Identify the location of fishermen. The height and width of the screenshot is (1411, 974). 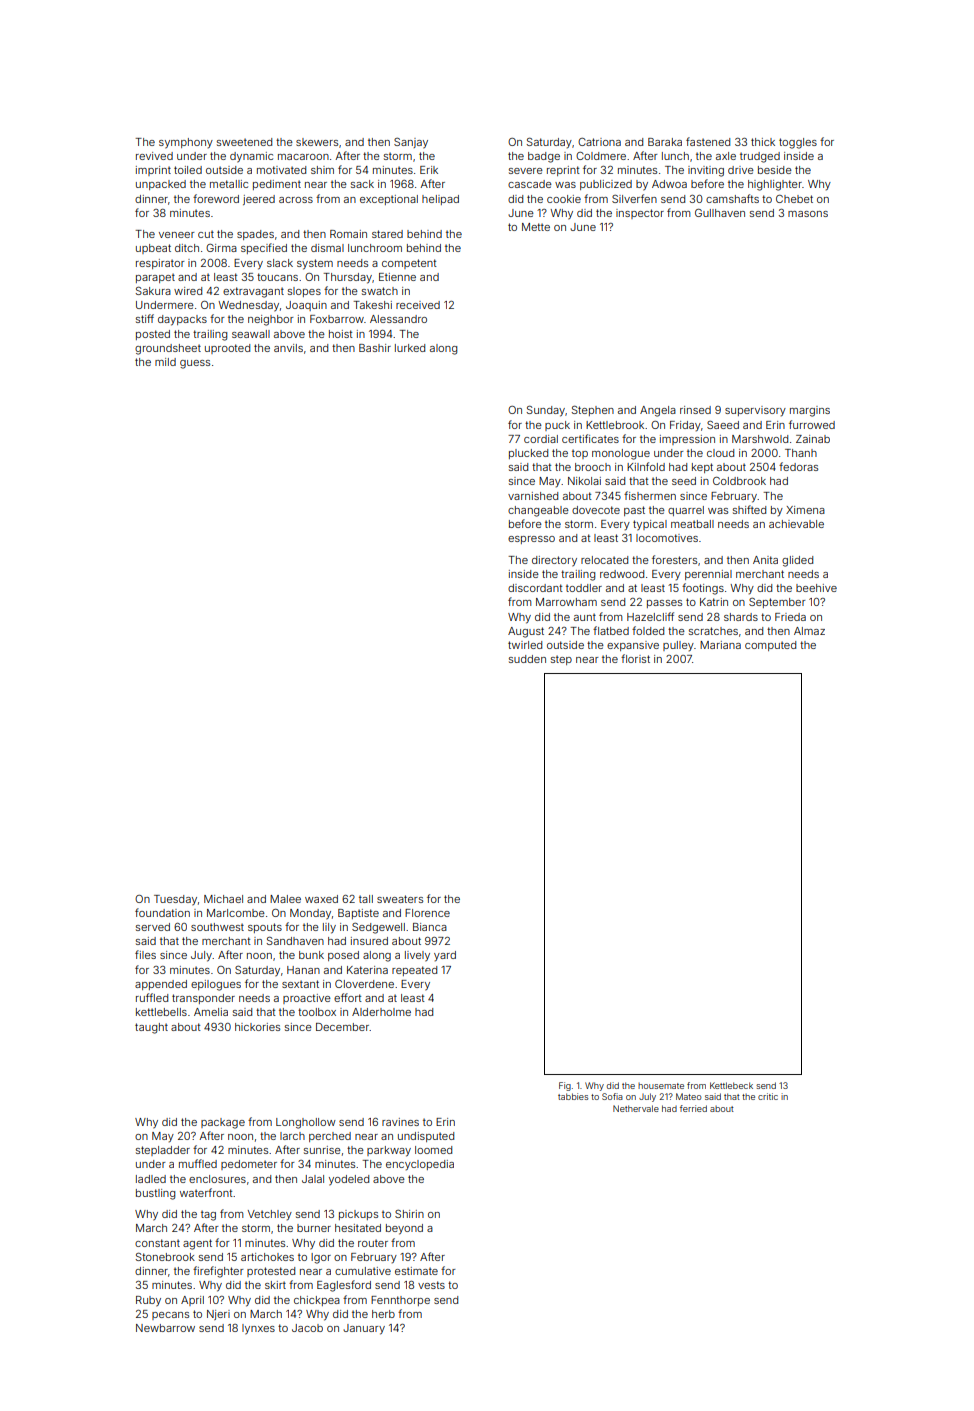
(650, 495).
